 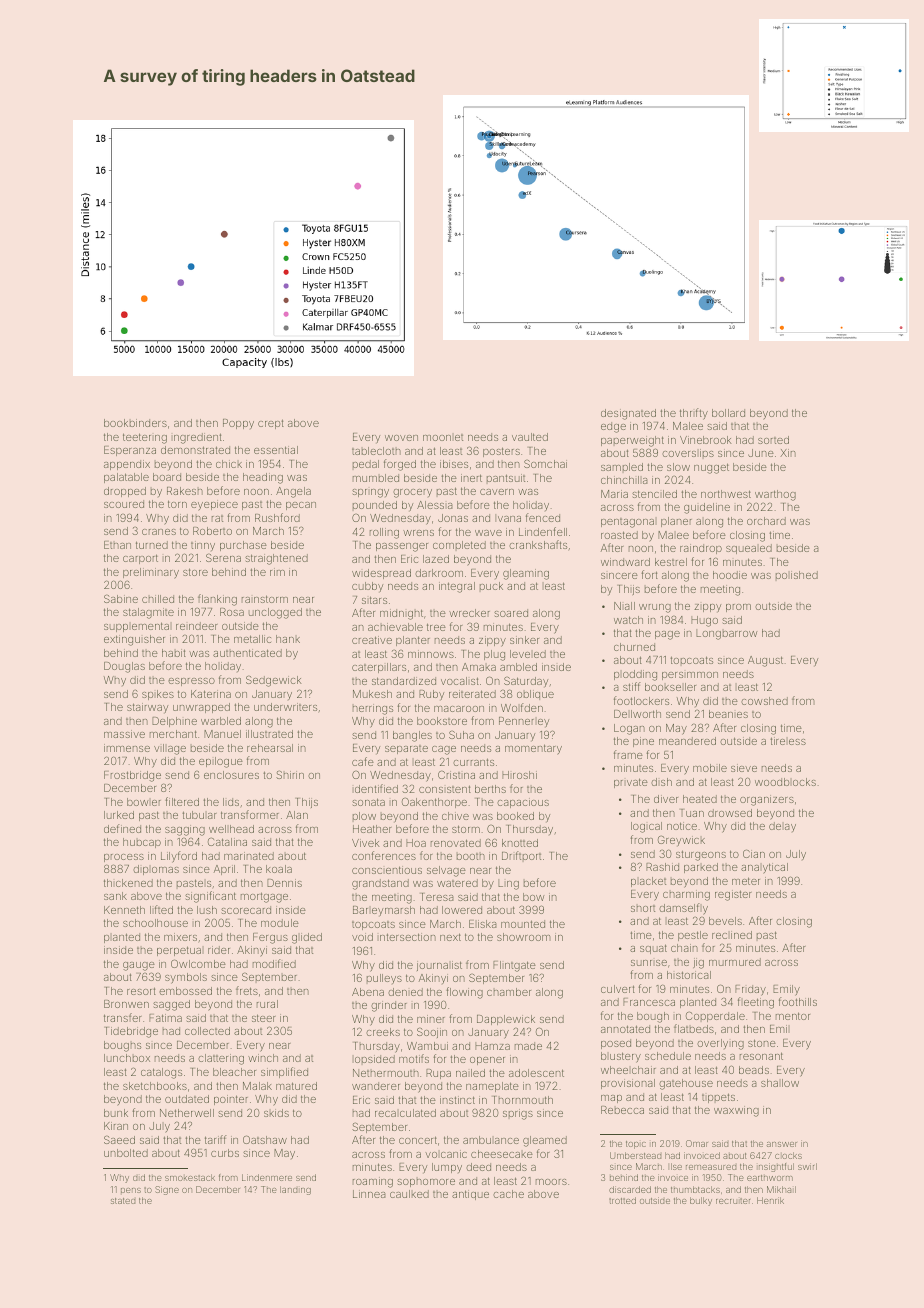 What do you see at coordinates (543, 517) in the screenshot?
I see `fenced` at bounding box center [543, 517].
